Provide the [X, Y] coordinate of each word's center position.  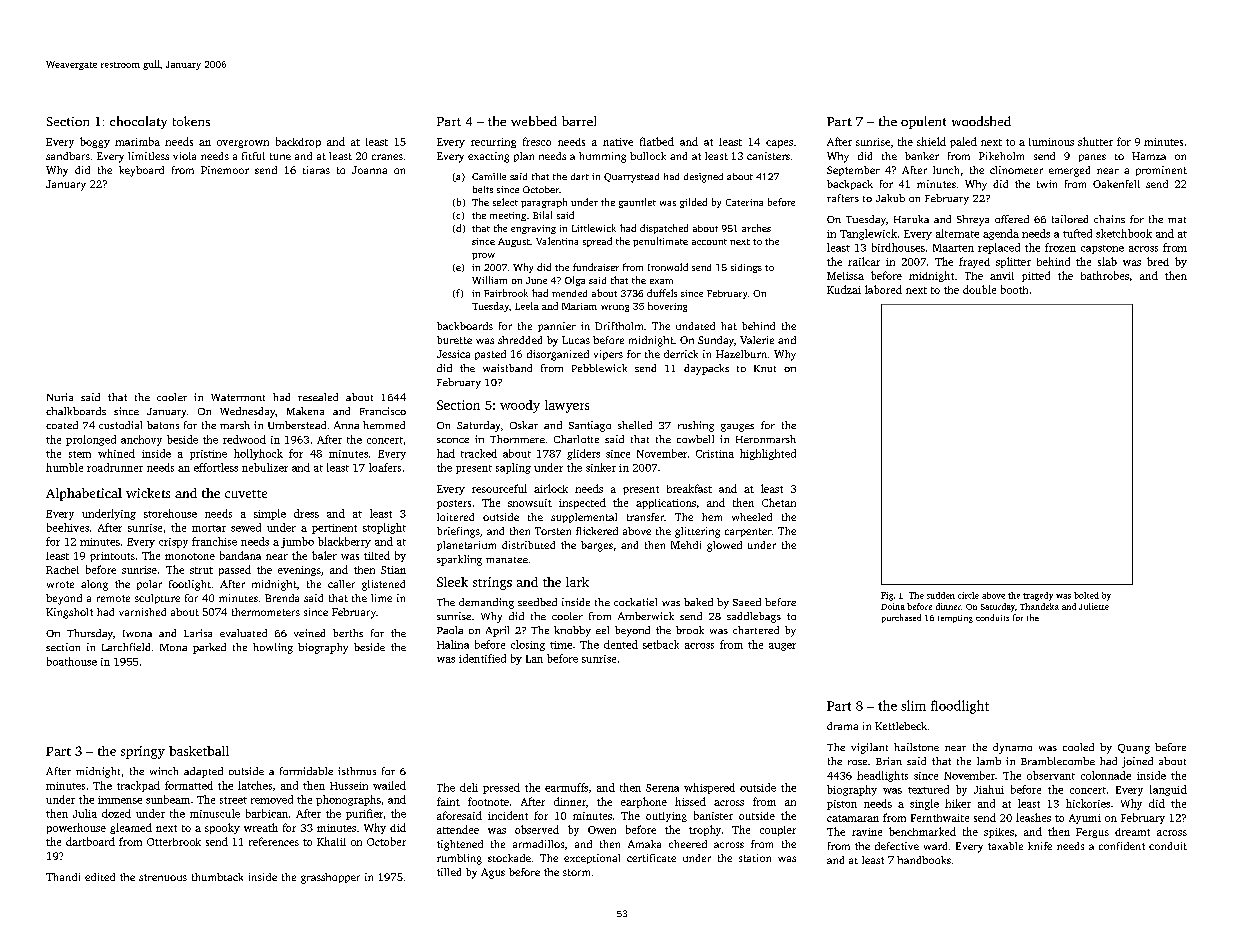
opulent [923, 122]
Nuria [60, 397]
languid [1168, 790]
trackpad [138, 786]
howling [273, 648]
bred [1158, 261]
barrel [579, 121]
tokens [191, 121]
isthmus [357, 771]
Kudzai [844, 289]
